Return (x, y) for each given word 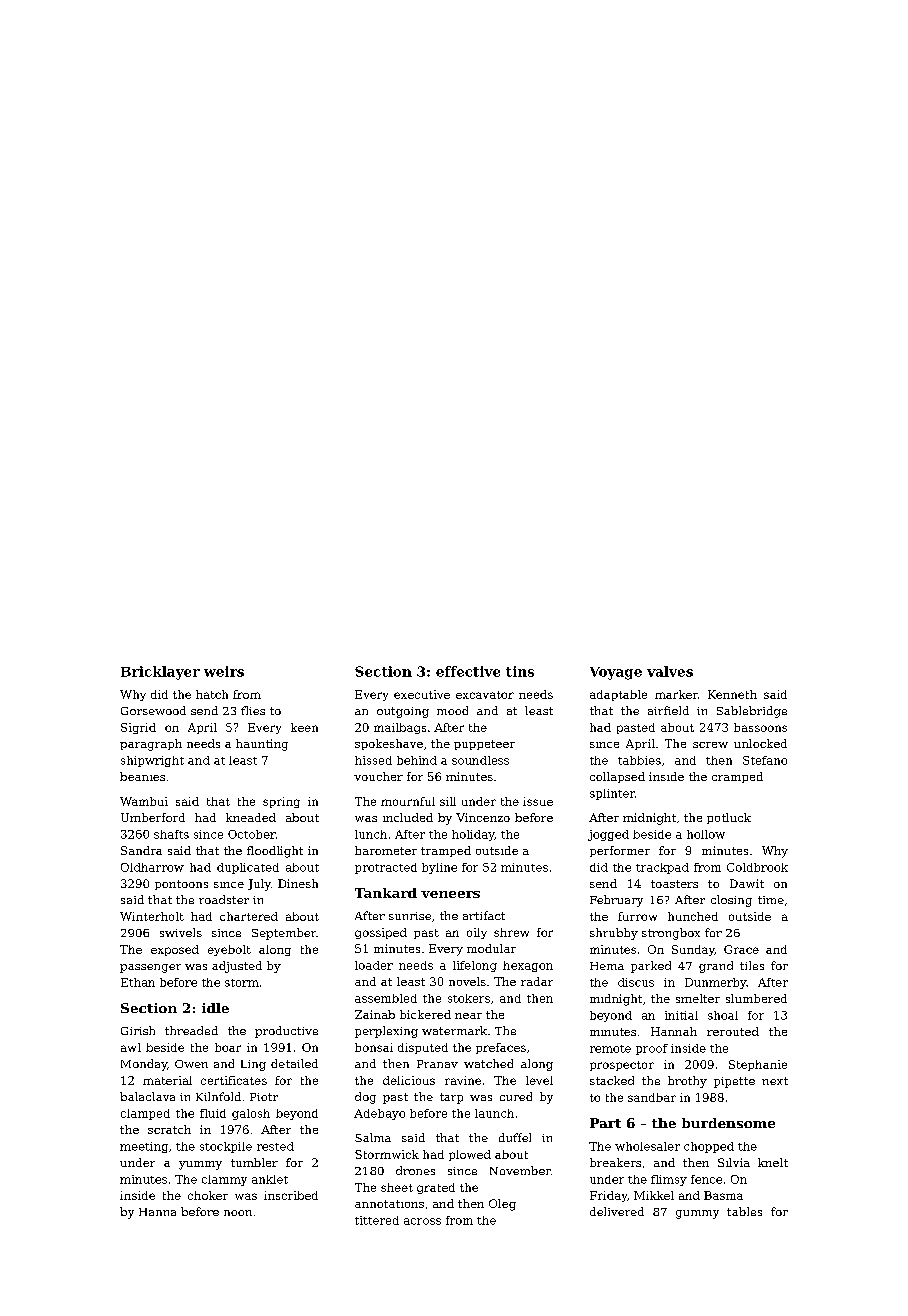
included (408, 817)
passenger (150, 968)
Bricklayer (160, 673)
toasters (674, 884)
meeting (144, 1147)
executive (422, 694)
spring (281, 802)
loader (374, 965)
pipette (734, 1082)
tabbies (639, 760)
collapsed (617, 777)
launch (494, 1113)
